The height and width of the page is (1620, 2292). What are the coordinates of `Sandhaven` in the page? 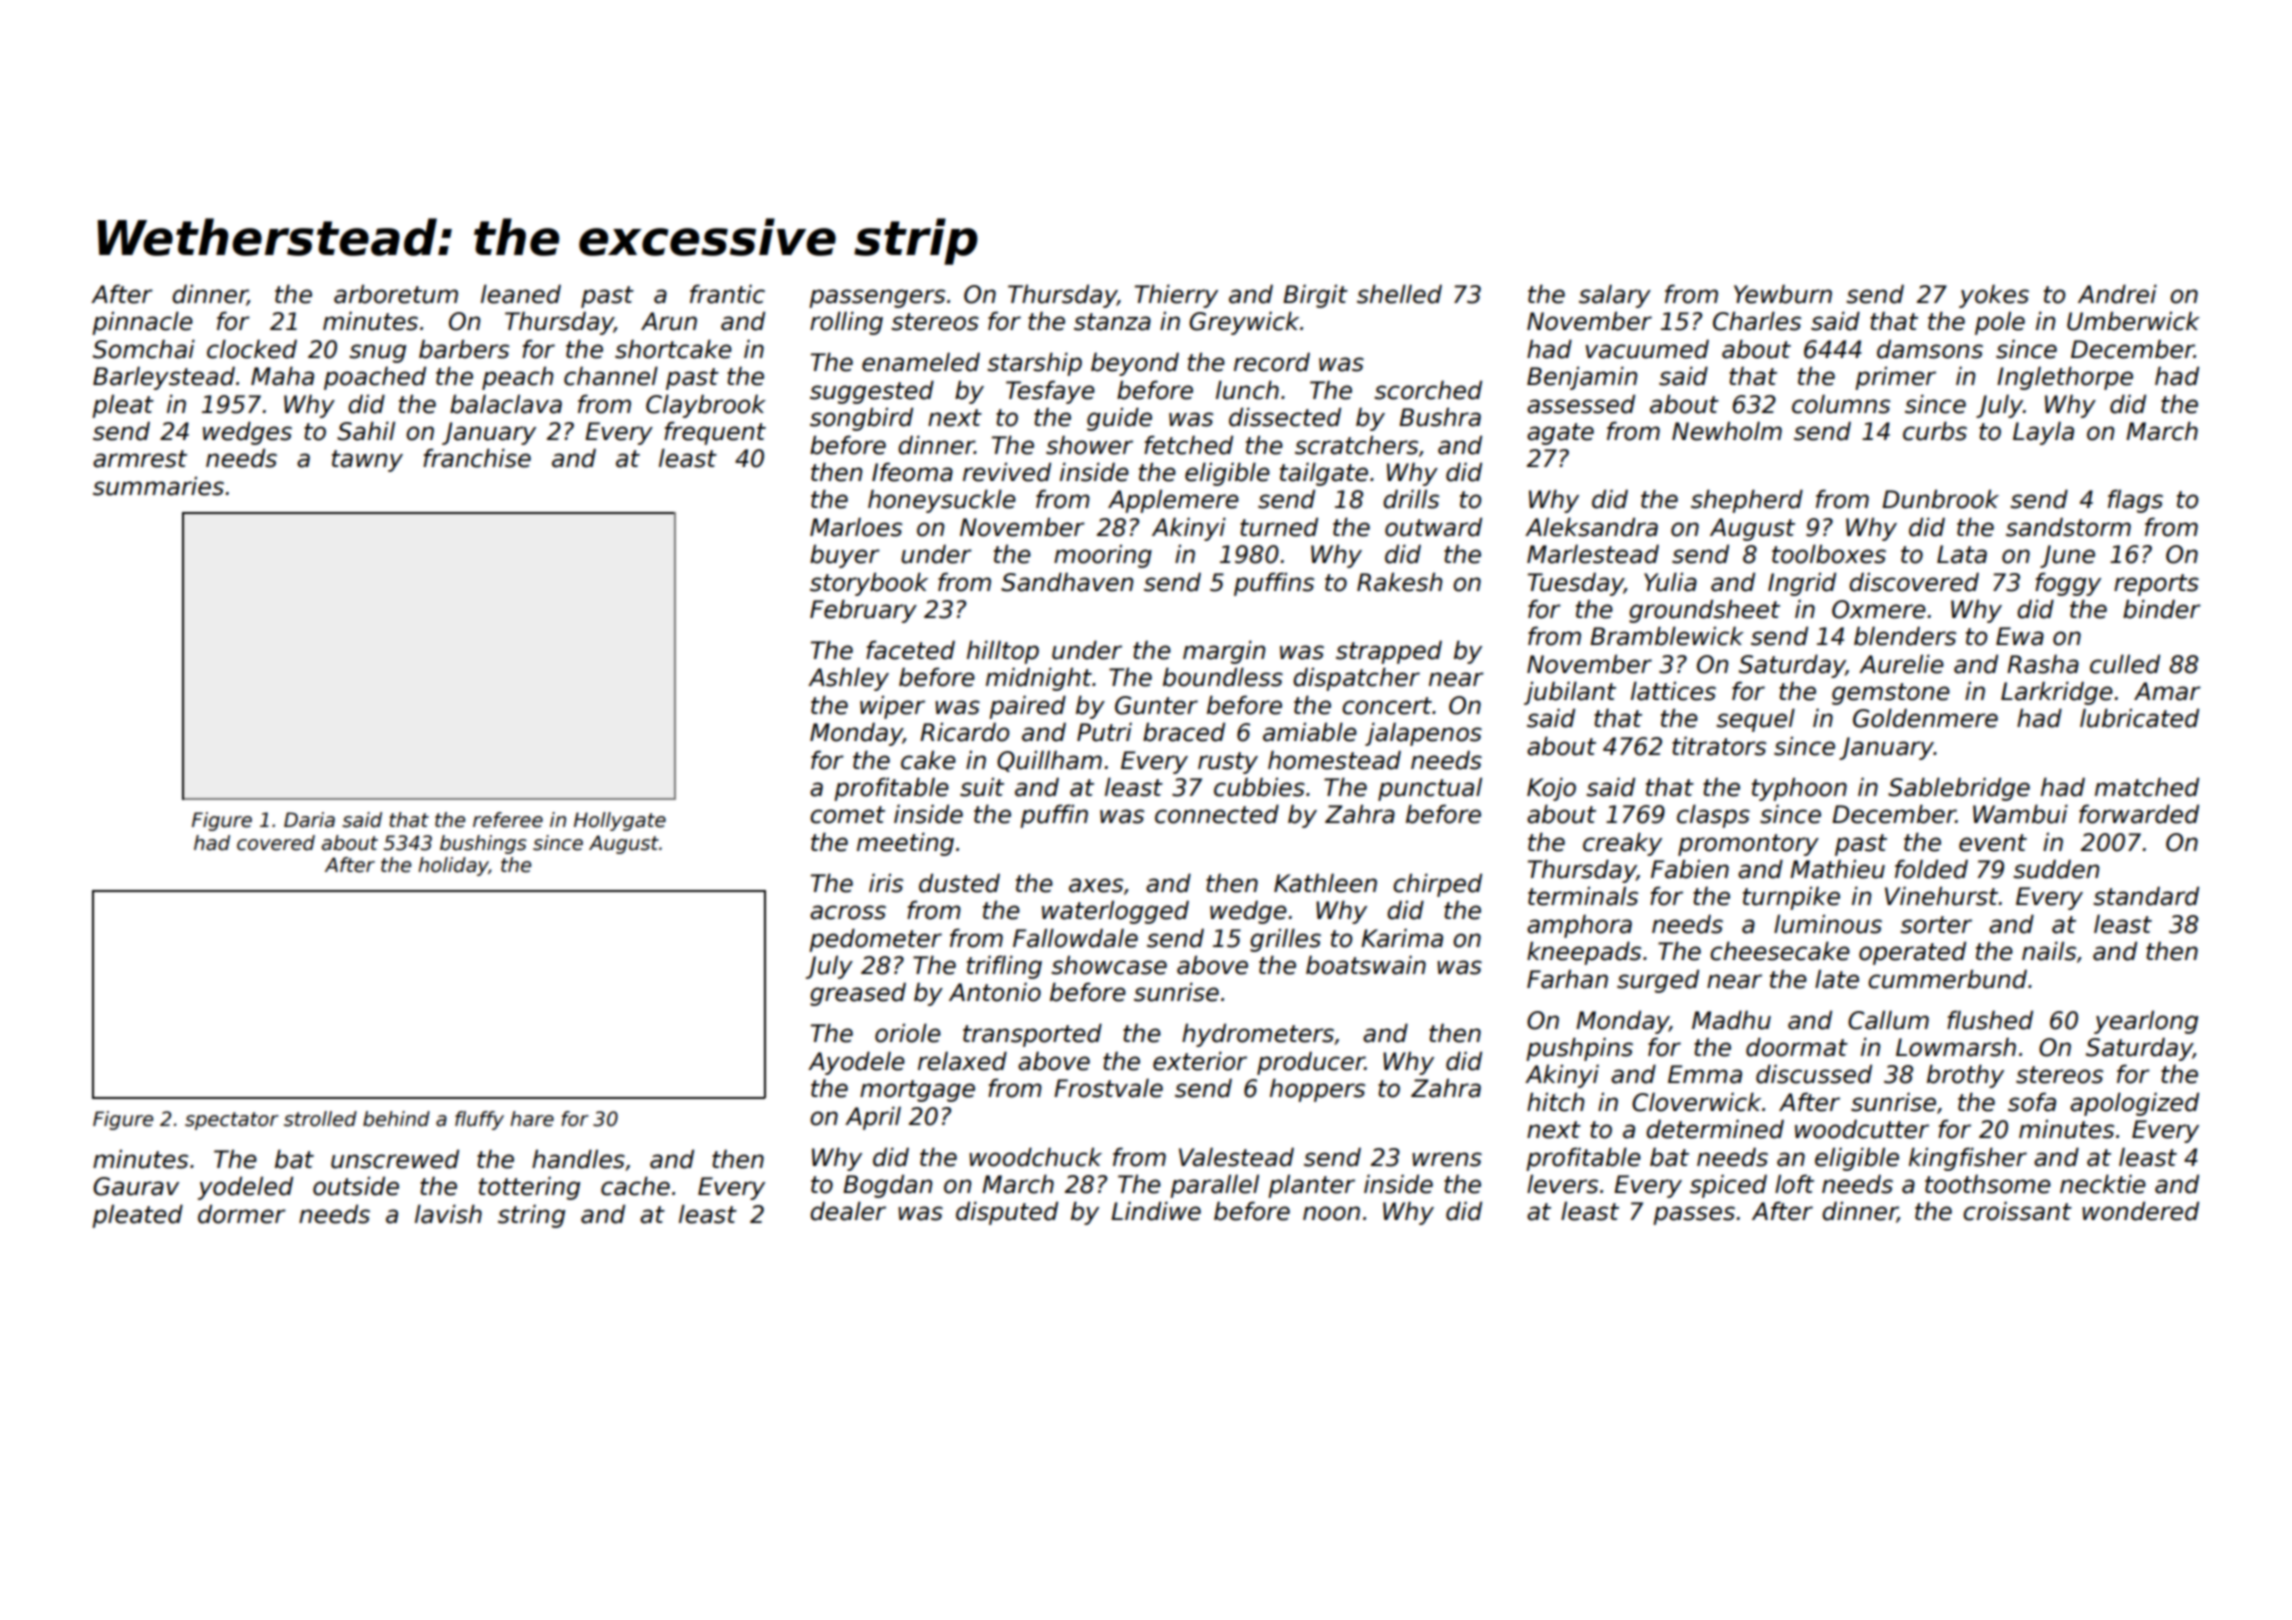 It's located at (1067, 582).
